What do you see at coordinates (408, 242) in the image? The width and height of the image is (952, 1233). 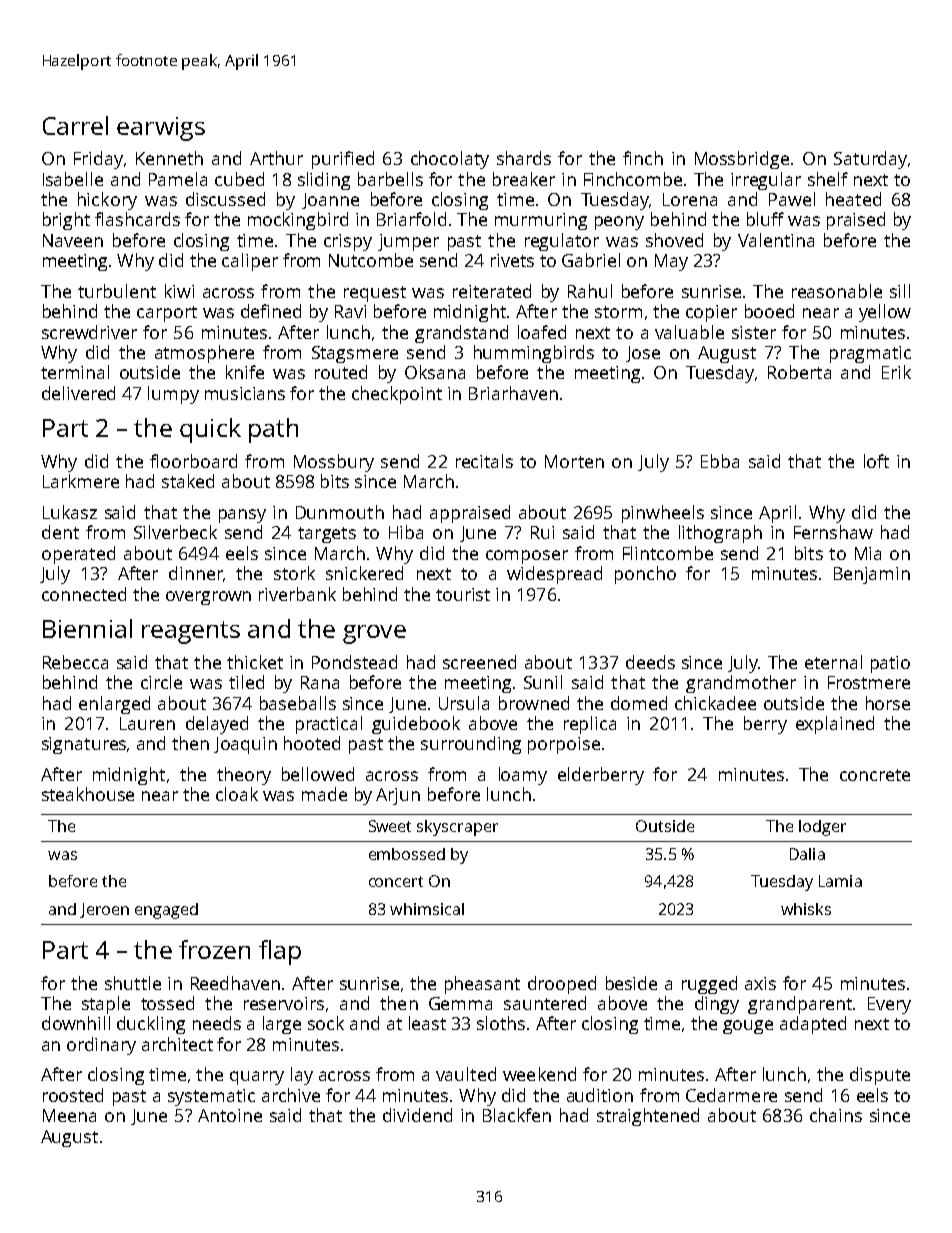 I see `jumper` at bounding box center [408, 242].
